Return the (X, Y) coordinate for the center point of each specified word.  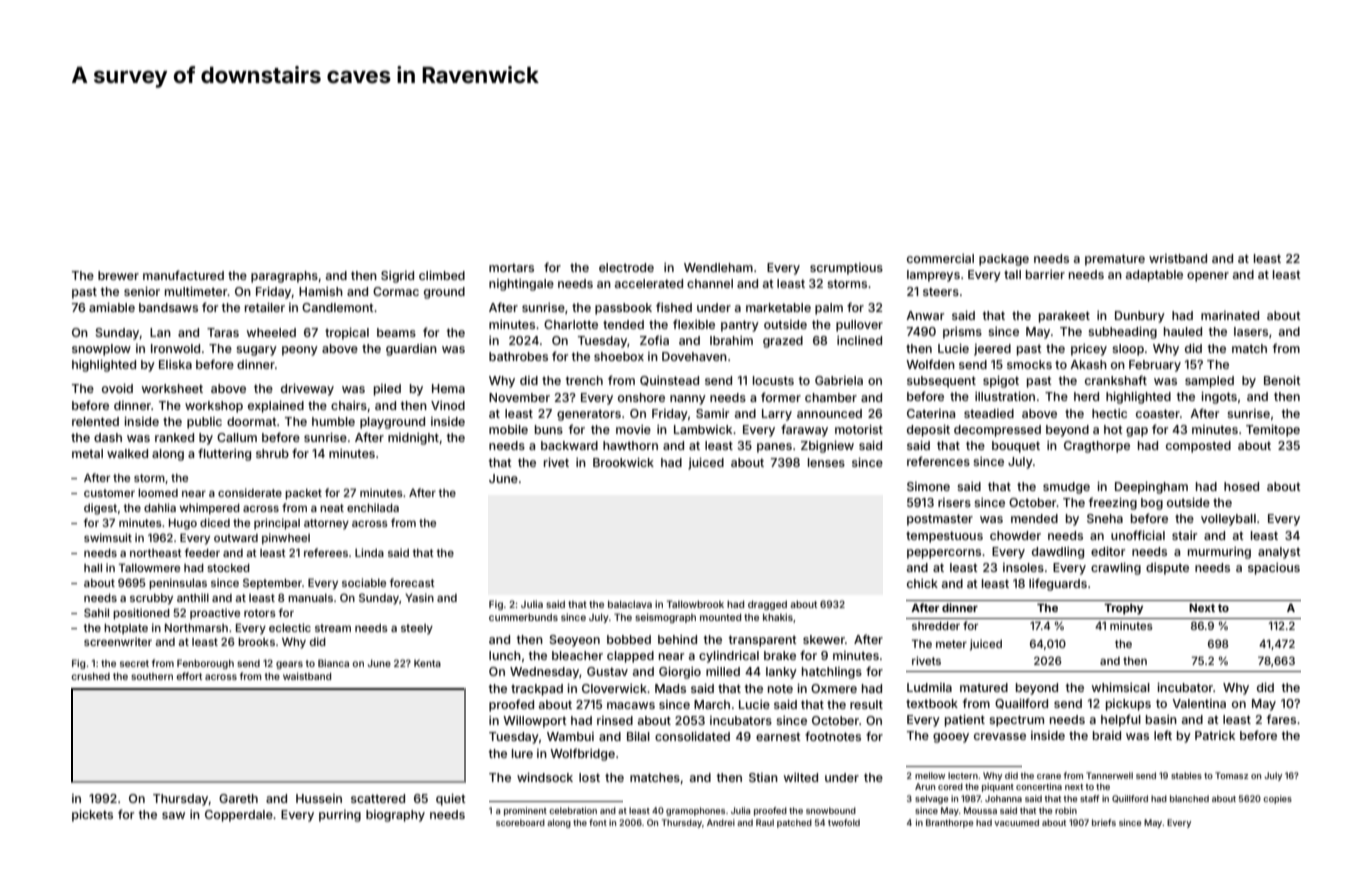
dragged (767, 605)
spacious (1274, 569)
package (1004, 260)
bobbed (629, 639)
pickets (92, 816)
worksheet (172, 388)
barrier (1045, 274)
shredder (936, 626)
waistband (307, 676)
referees (326, 552)
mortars (511, 267)
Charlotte (571, 324)
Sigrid (397, 277)
